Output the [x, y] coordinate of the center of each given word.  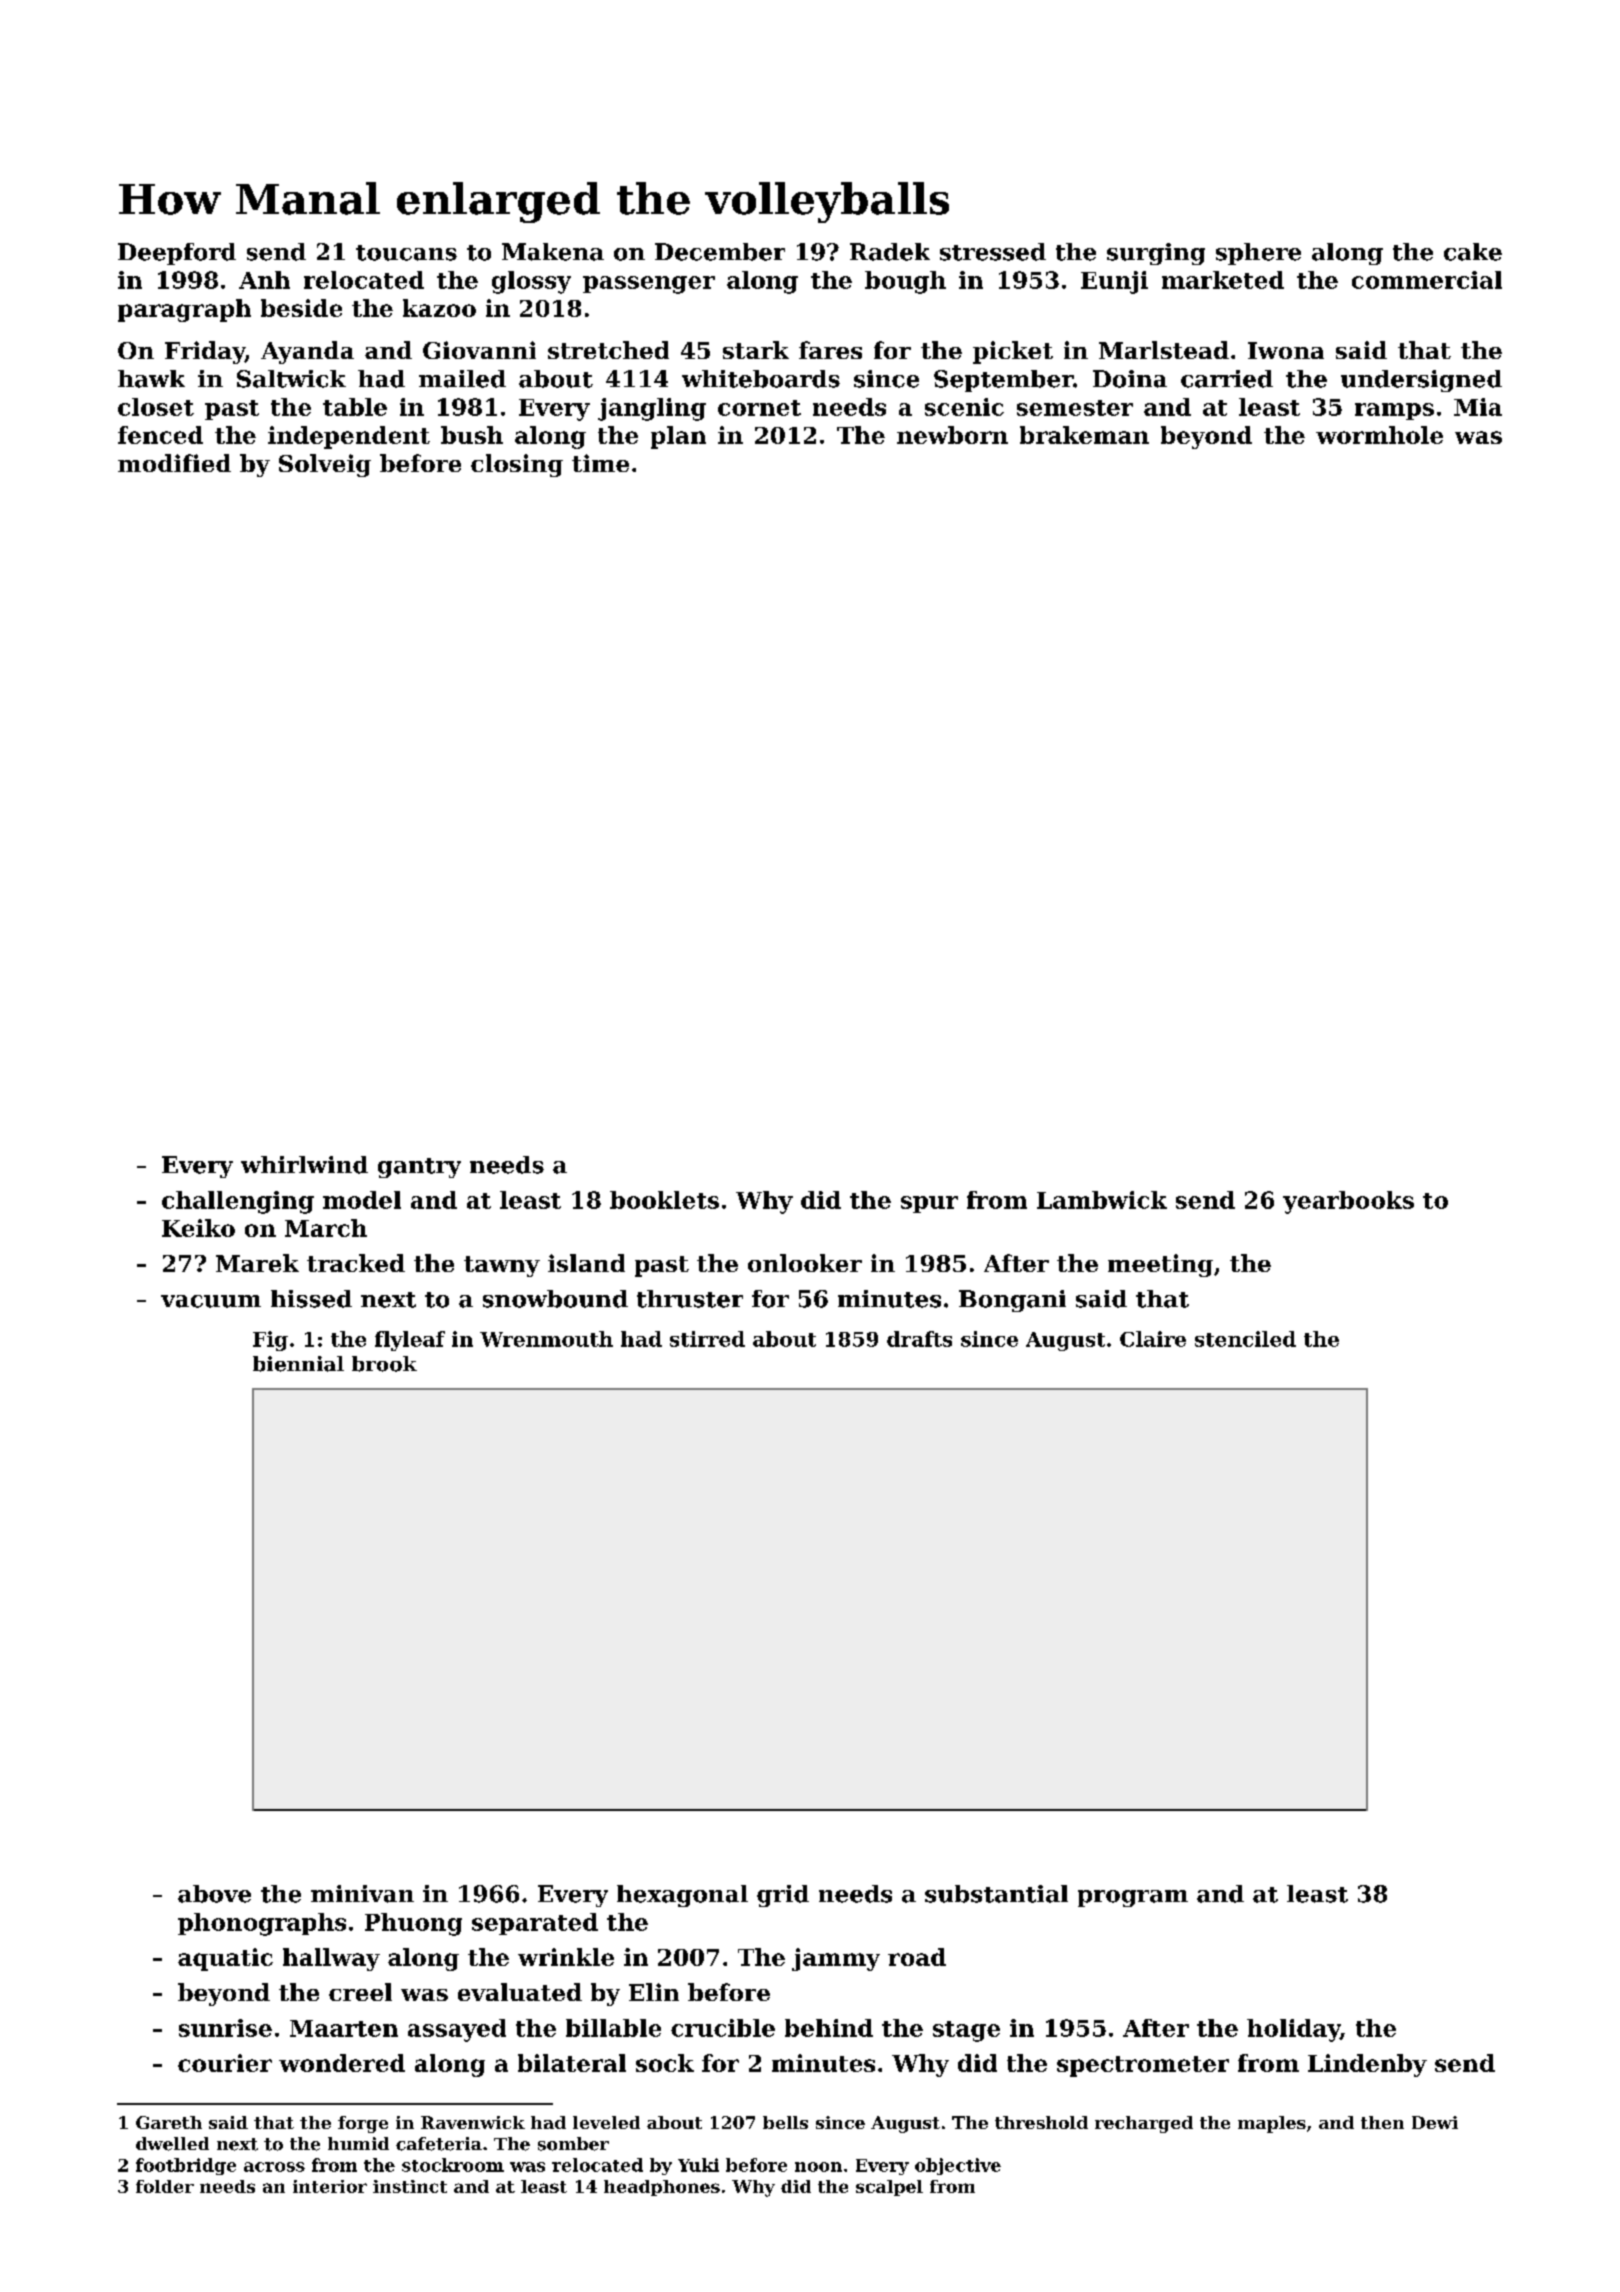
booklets [664, 1200]
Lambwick [1102, 1200]
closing [517, 465]
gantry [419, 1168]
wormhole [1379, 435]
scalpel [889, 2188]
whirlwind [304, 1165]
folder [165, 2186]
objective [958, 2166]
